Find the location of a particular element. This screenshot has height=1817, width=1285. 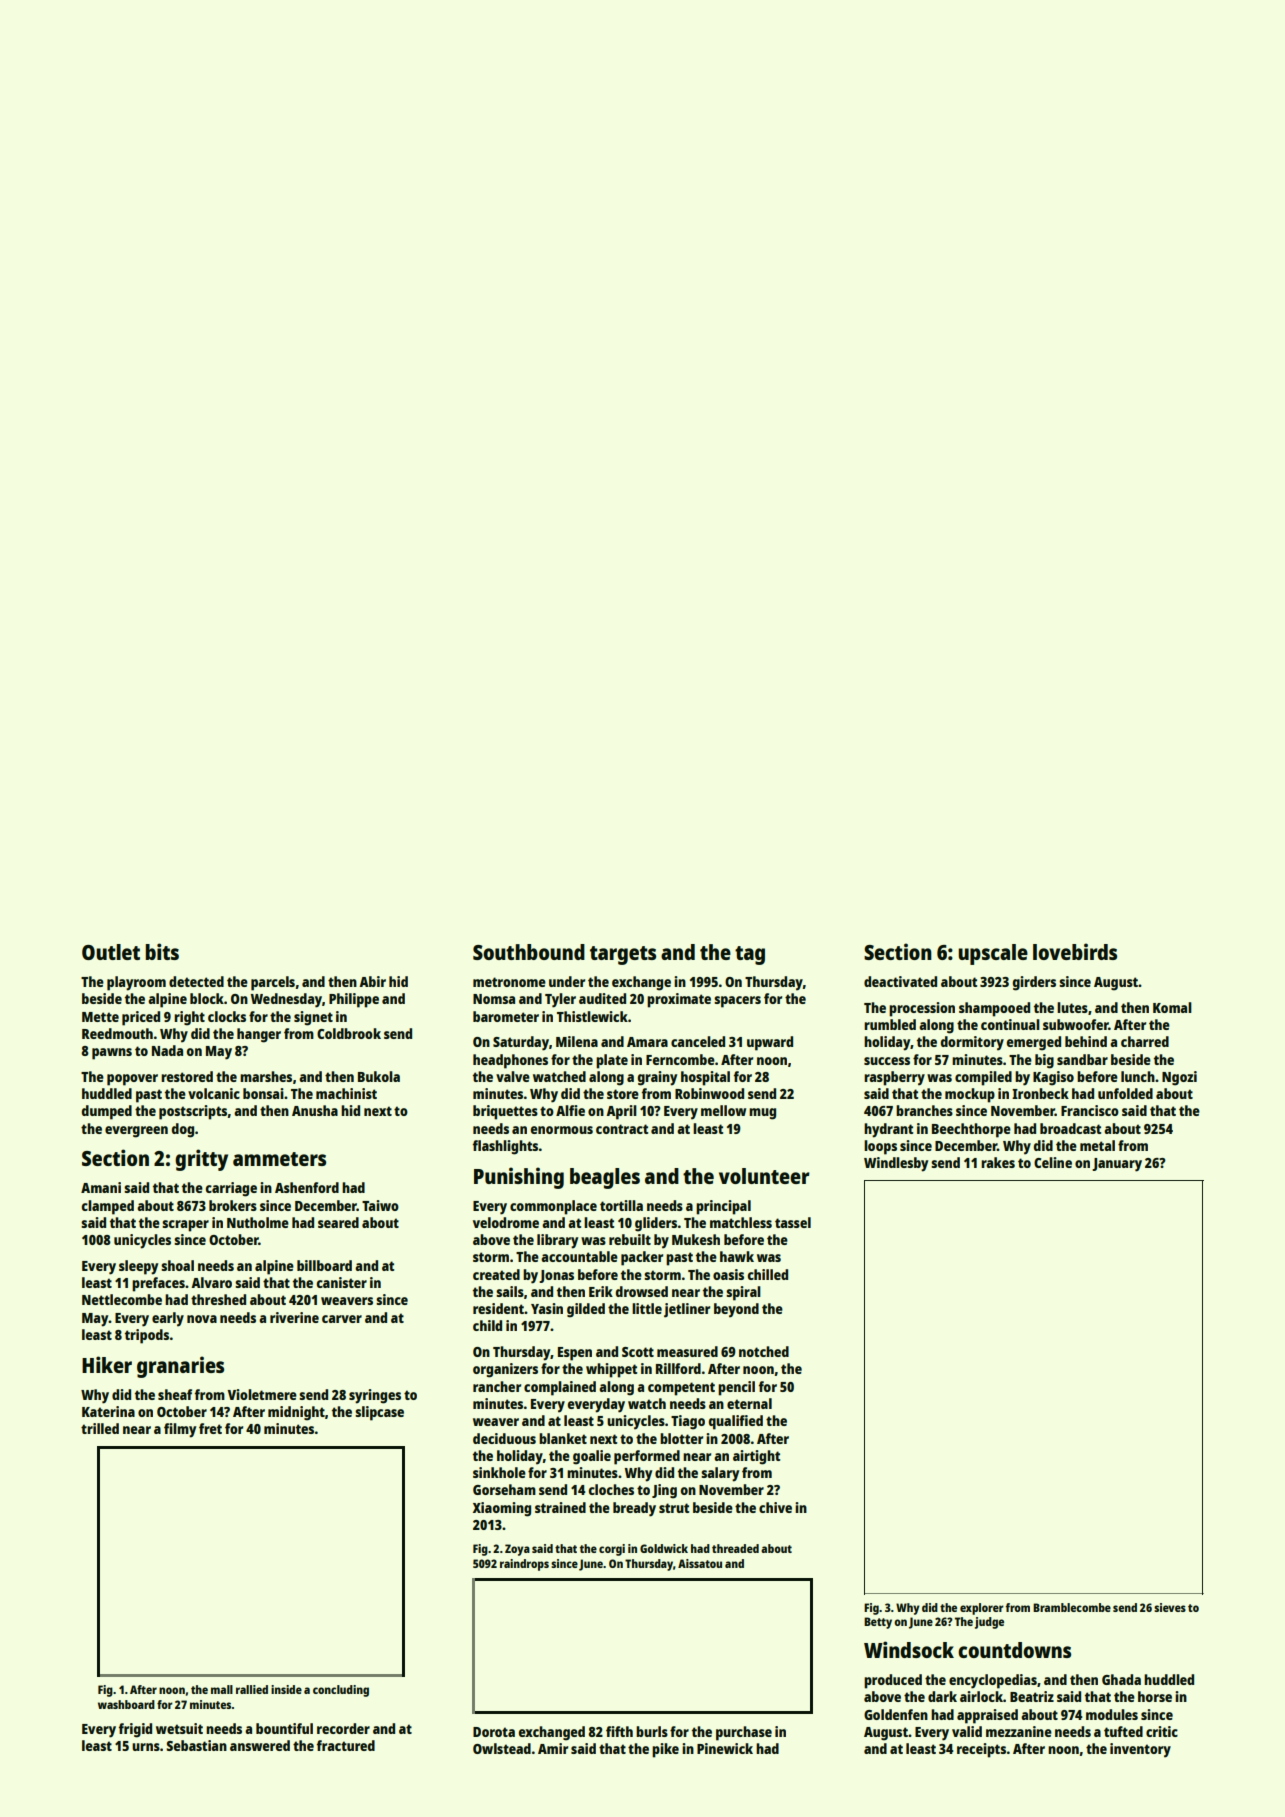

bits is located at coordinates (162, 951).
